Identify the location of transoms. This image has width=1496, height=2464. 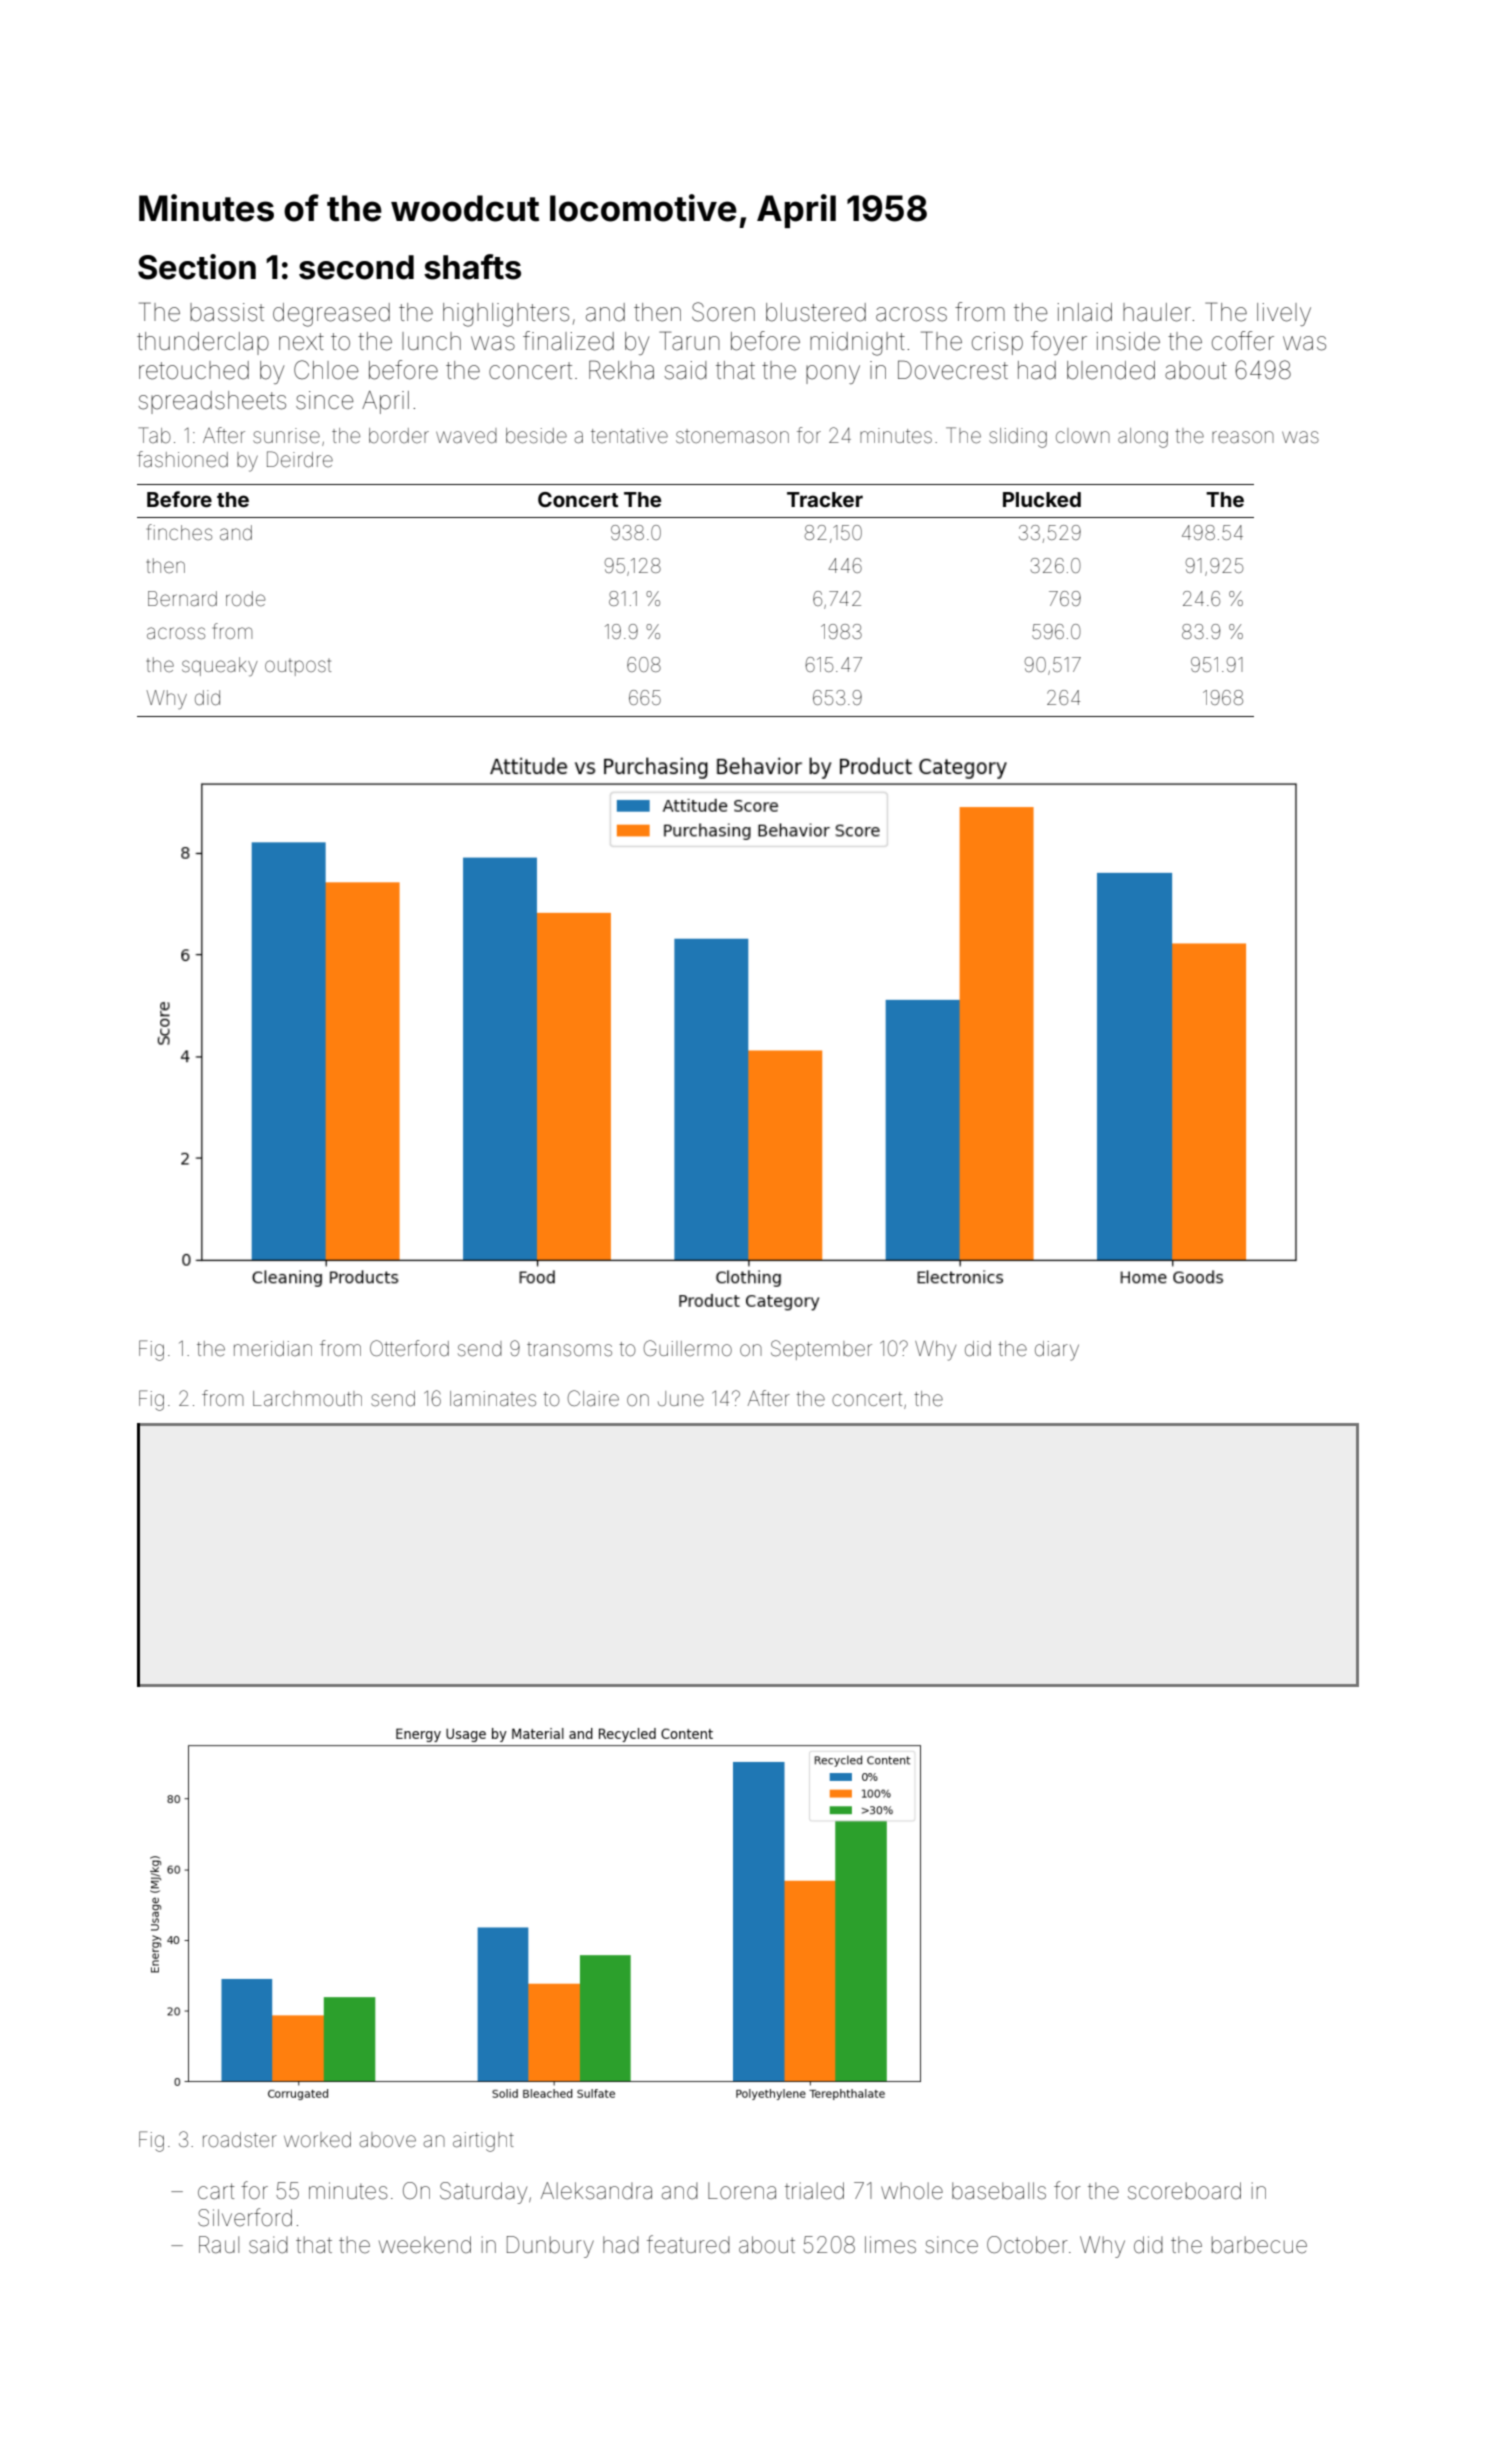
(569, 1349).
